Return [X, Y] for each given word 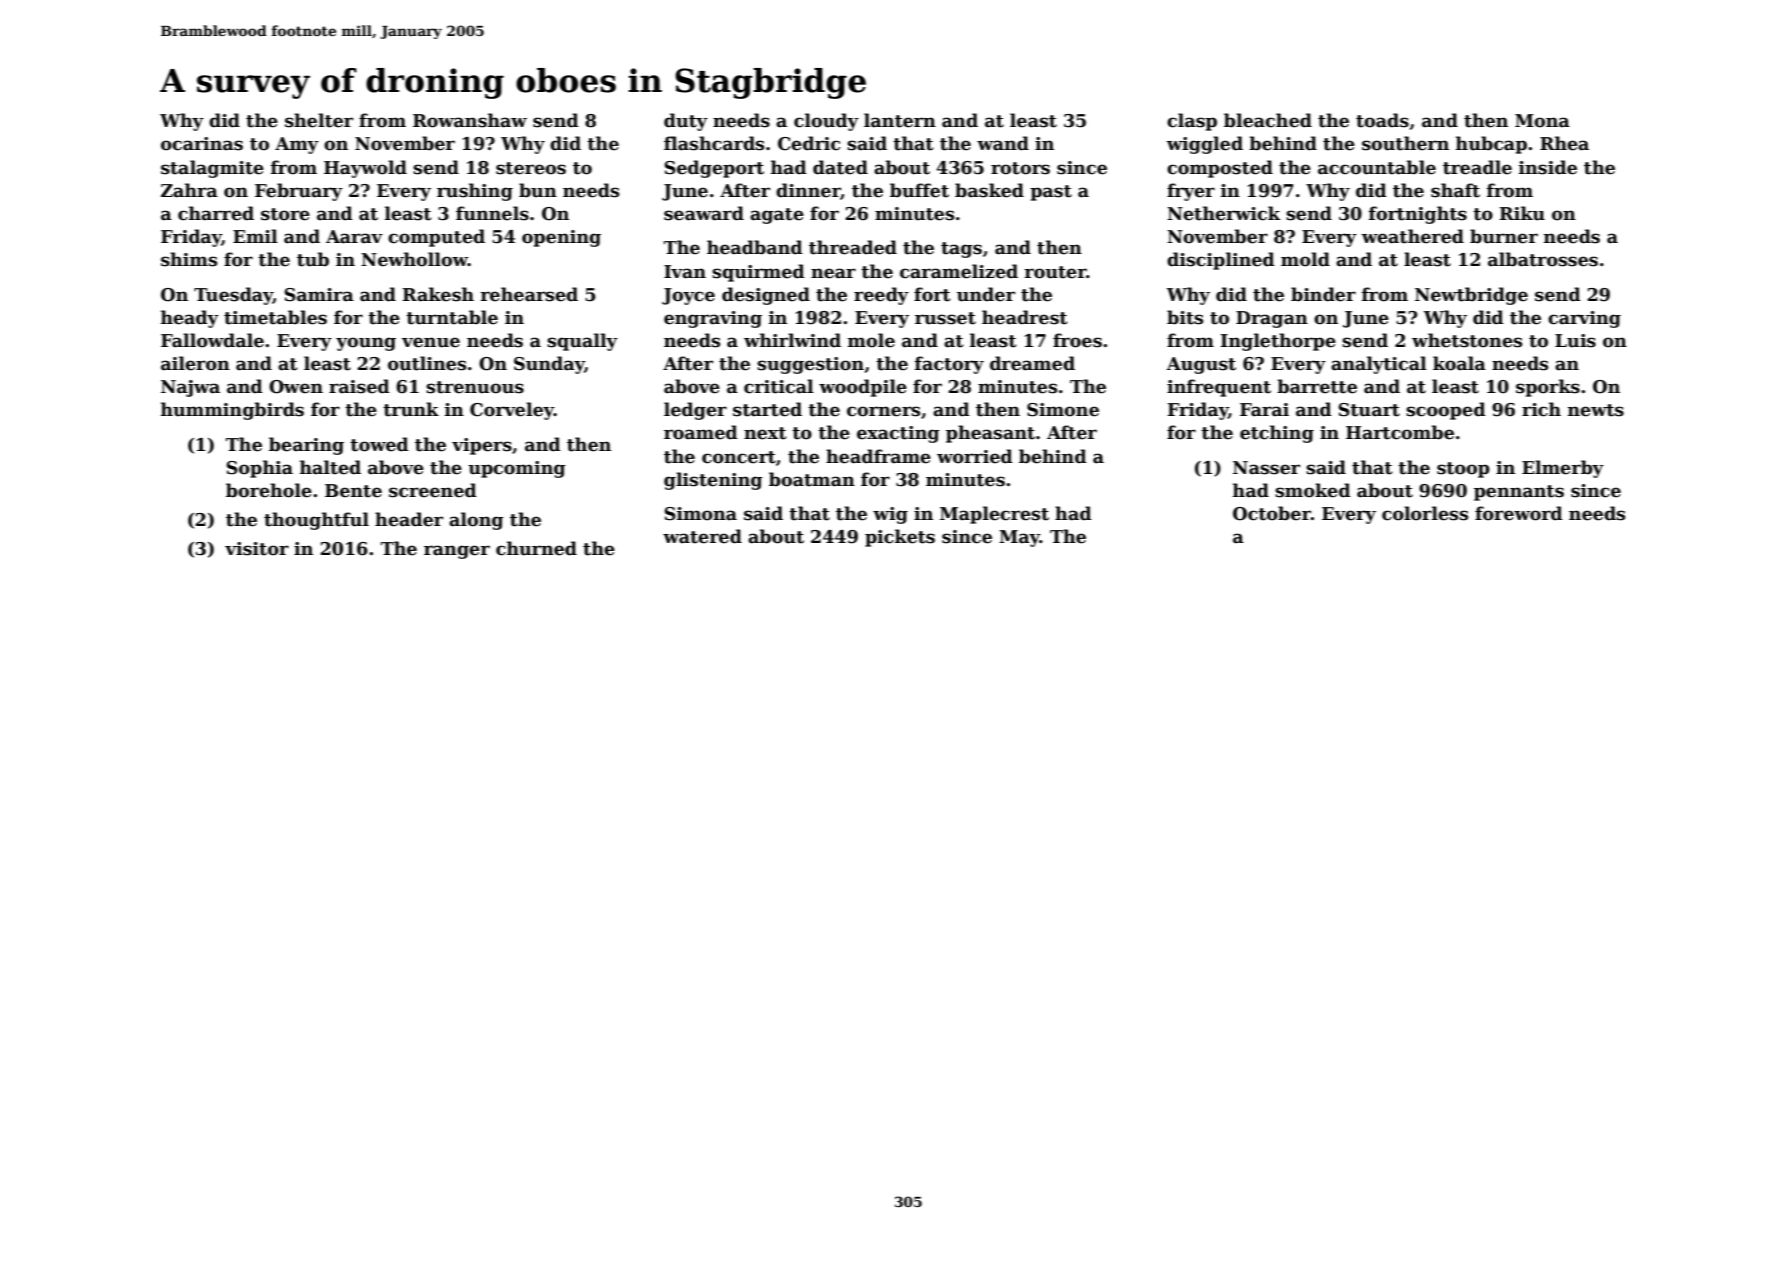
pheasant [990, 434]
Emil [255, 236]
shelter [319, 120]
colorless [1425, 513]
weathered [1412, 236]
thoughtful [316, 521]
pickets [900, 538]
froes [1077, 340]
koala [1459, 363]
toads [1382, 120]
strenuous [475, 387]
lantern [900, 120]
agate [777, 216]
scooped [1446, 411]
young [366, 344]
